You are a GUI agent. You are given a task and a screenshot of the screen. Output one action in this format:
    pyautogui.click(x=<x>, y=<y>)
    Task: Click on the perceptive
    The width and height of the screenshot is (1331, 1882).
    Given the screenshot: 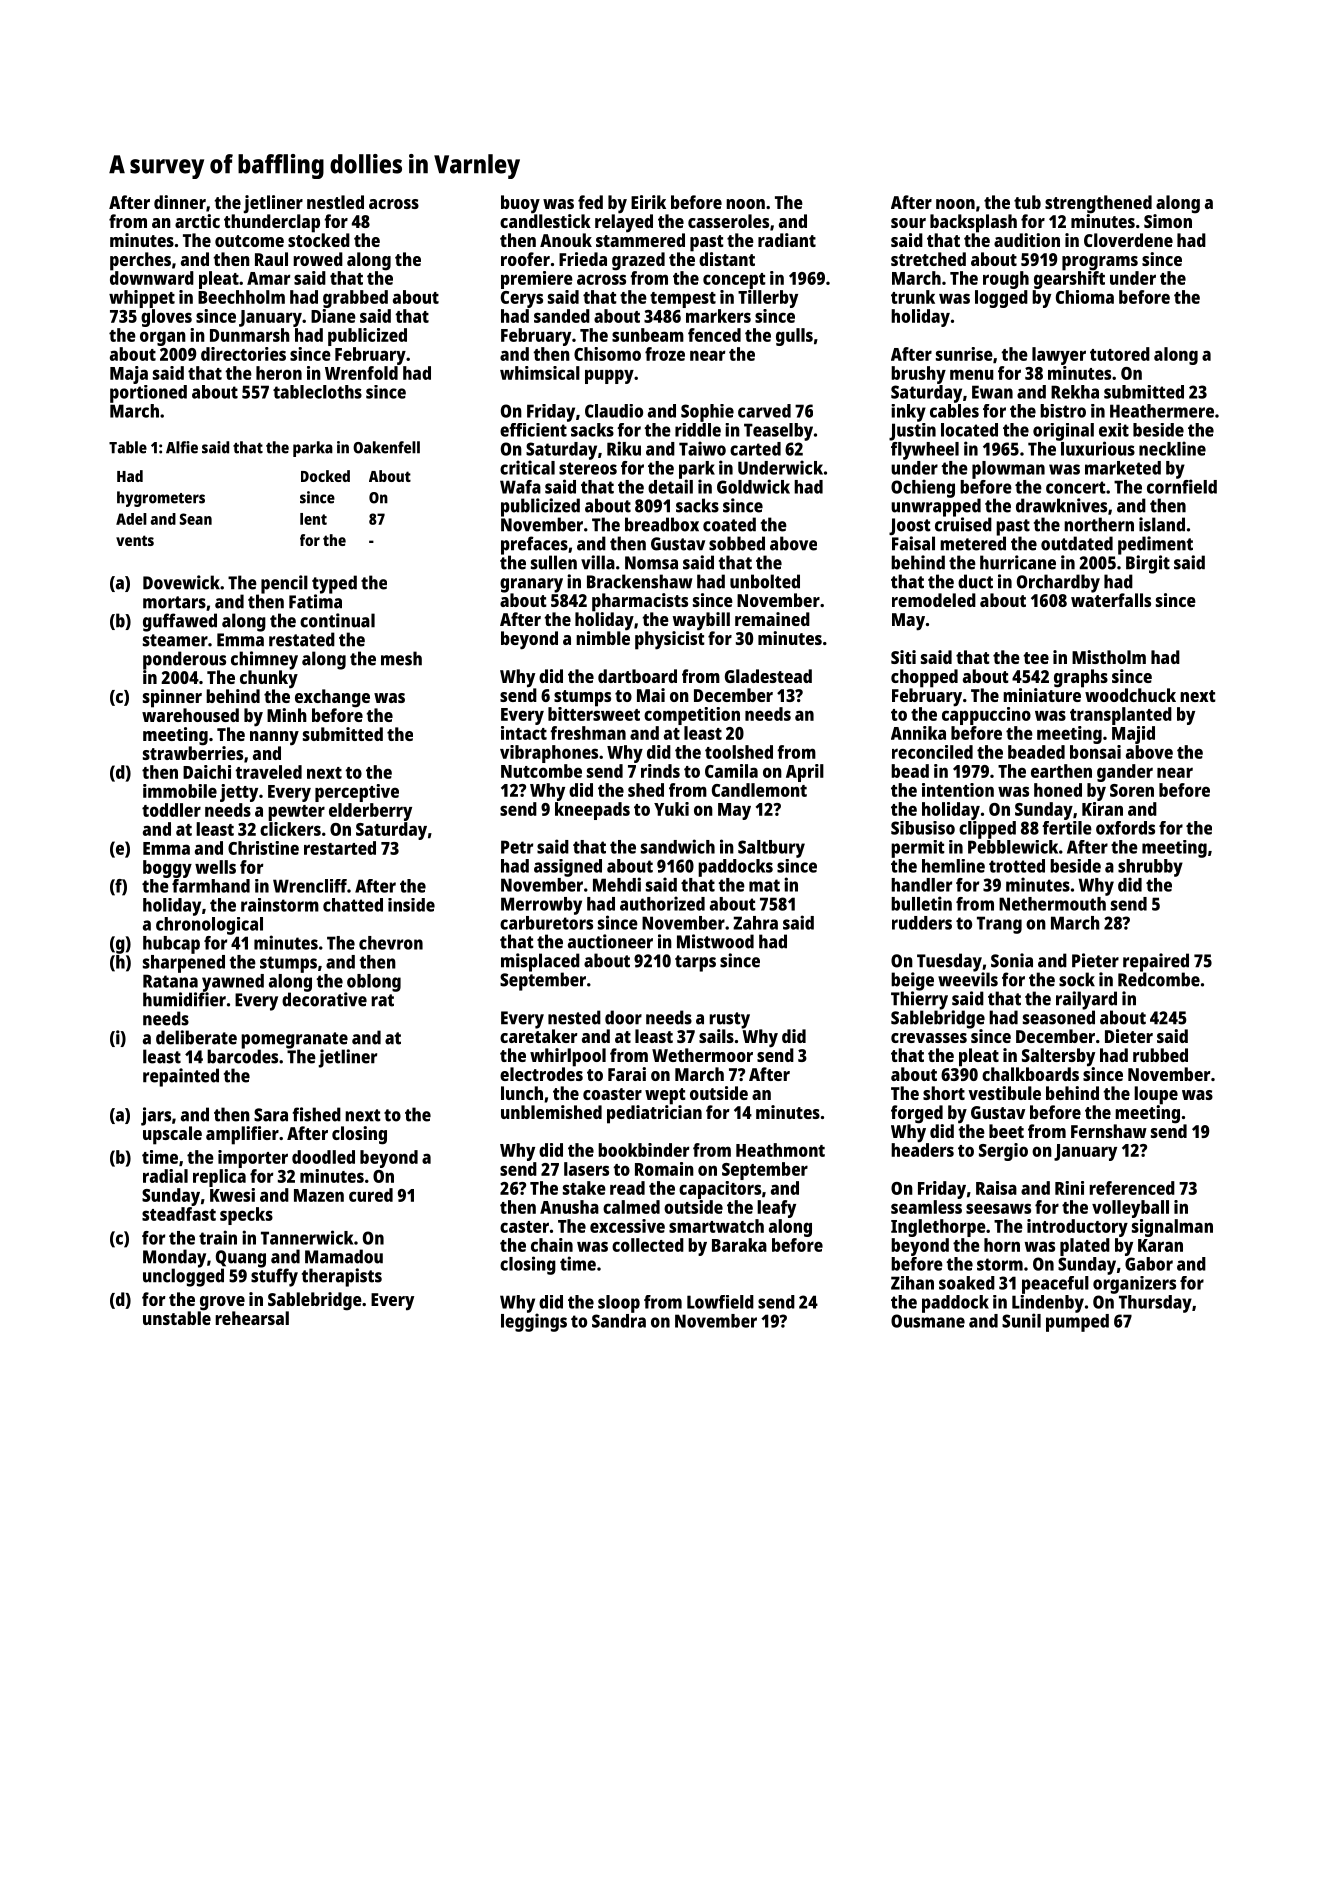 What is the action you would take?
    pyautogui.click(x=357, y=793)
